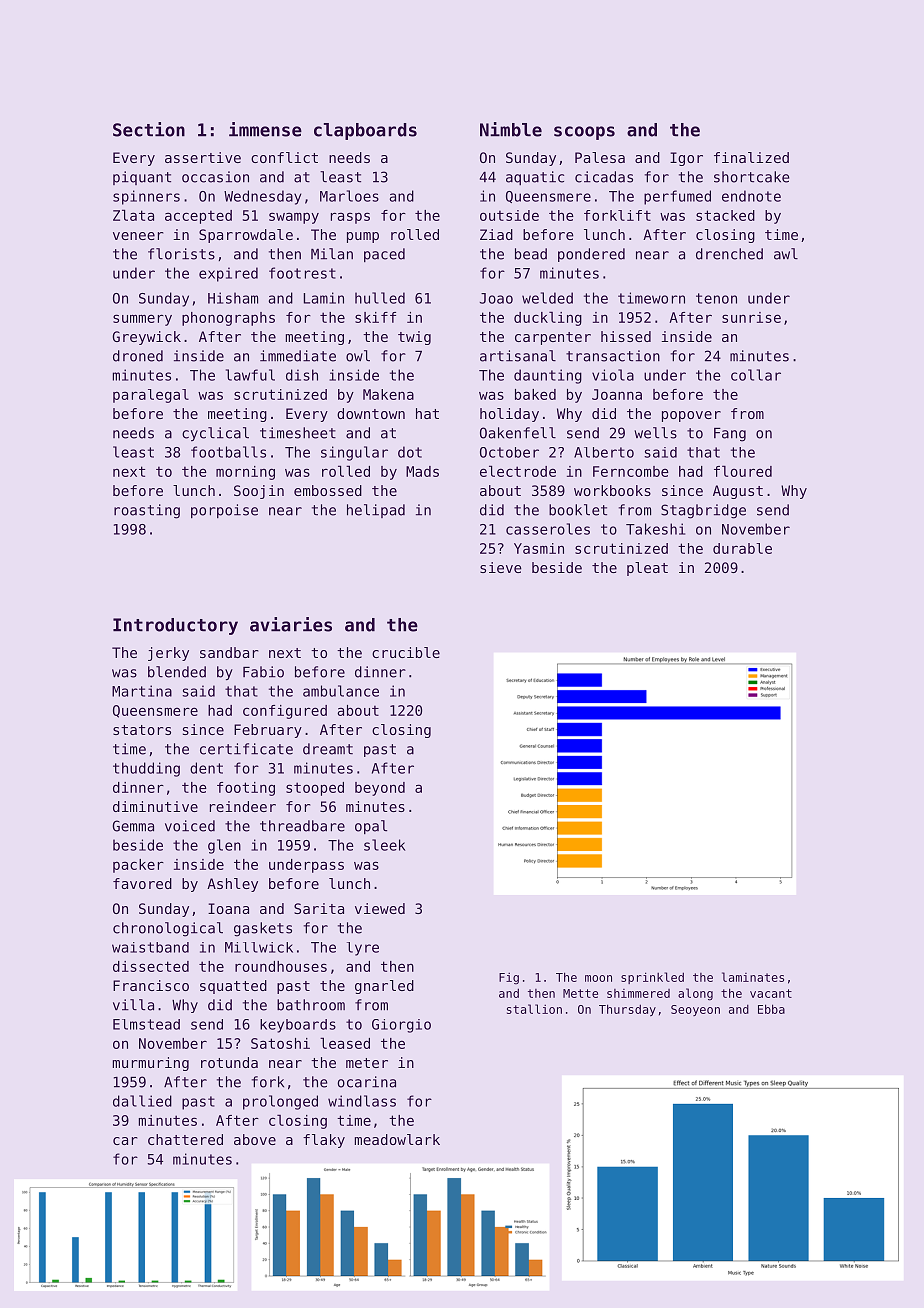 Image resolution: width=924 pixels, height=1308 pixels. Describe the element at coordinates (380, 908) in the screenshot. I see `viewed` at that location.
